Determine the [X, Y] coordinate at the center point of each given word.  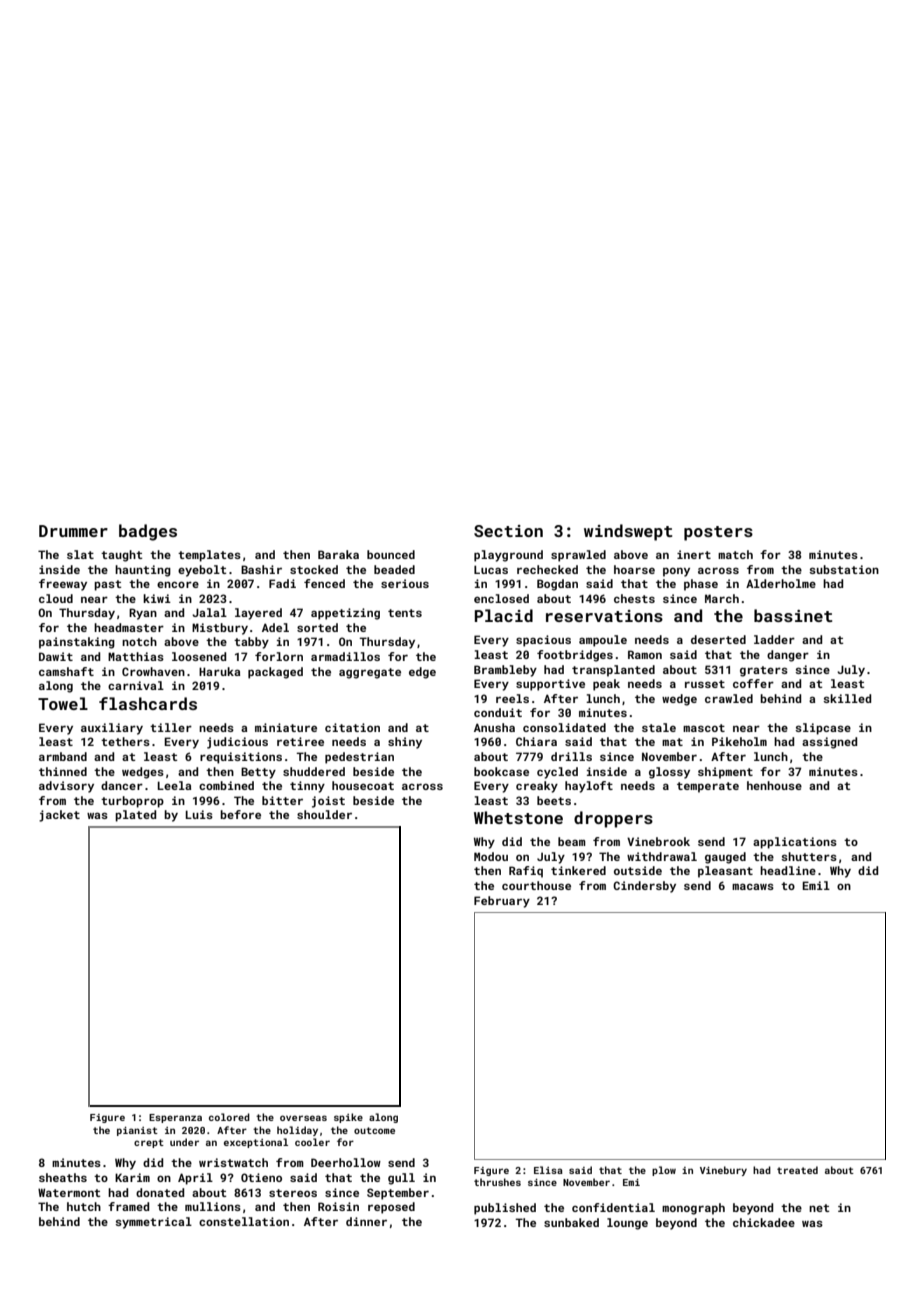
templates [209, 556]
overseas [303, 1118]
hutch [84, 1206]
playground [508, 556]
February [502, 902]
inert [694, 554]
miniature [286, 727]
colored [229, 1117]
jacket [59, 816]
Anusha [494, 727]
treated [797, 1170]
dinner [366, 1221]
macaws [753, 886]
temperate [708, 787]
